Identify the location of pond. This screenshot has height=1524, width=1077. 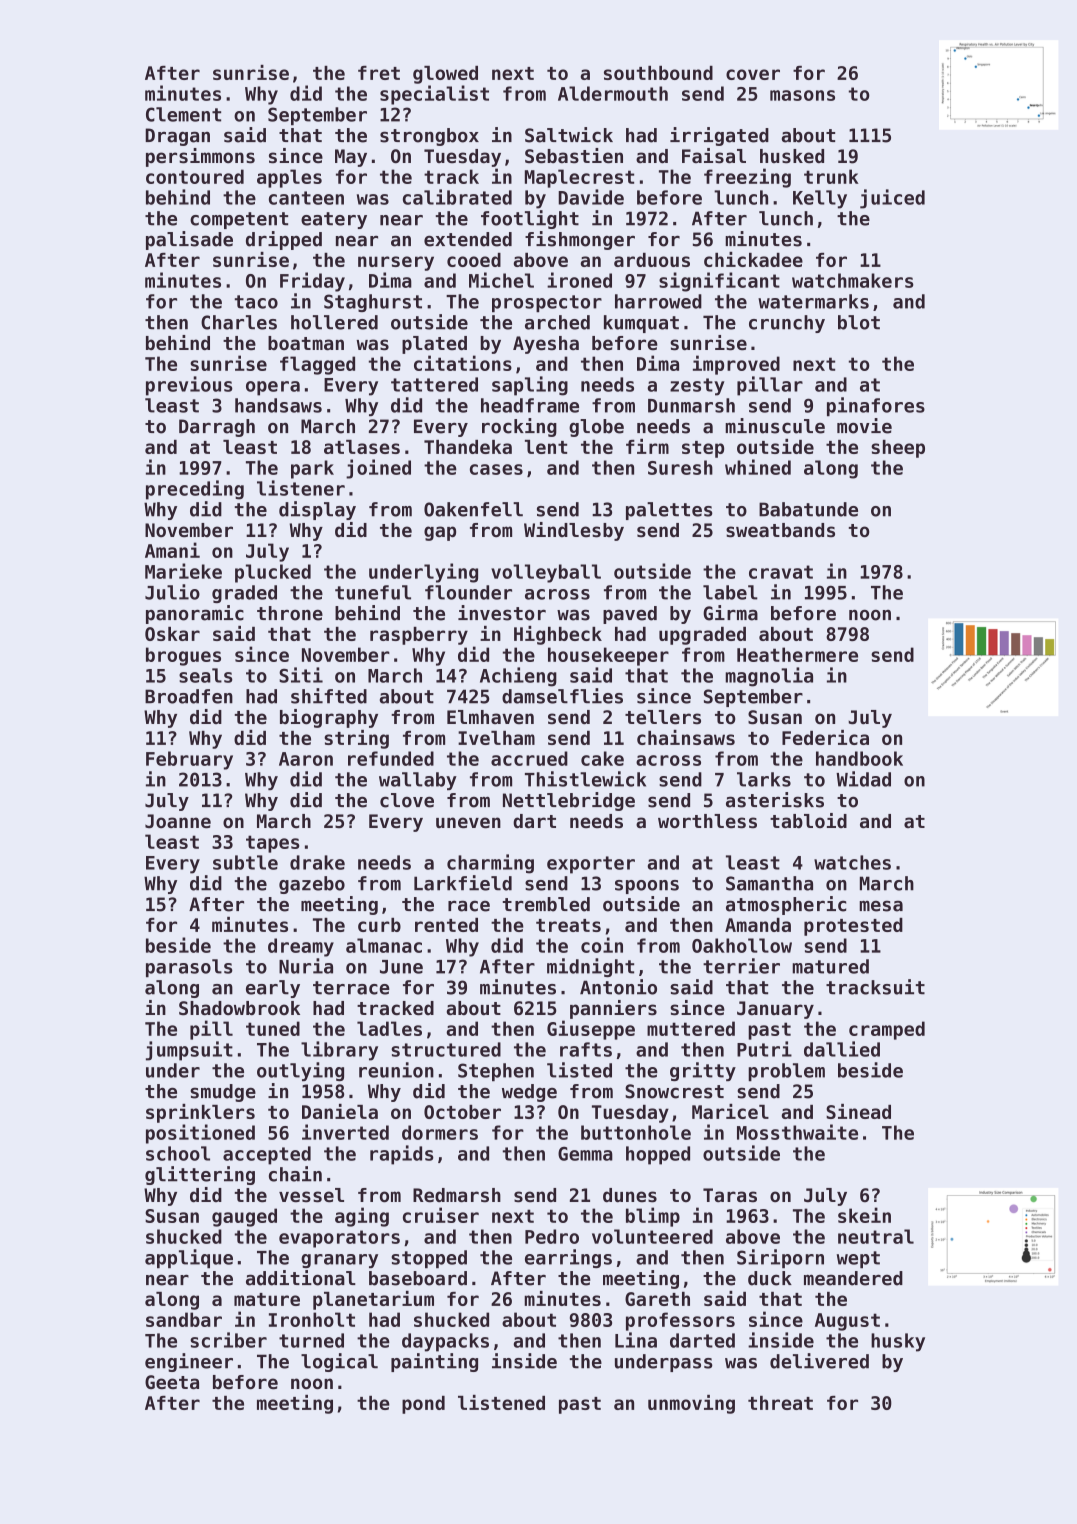
(423, 1405).
